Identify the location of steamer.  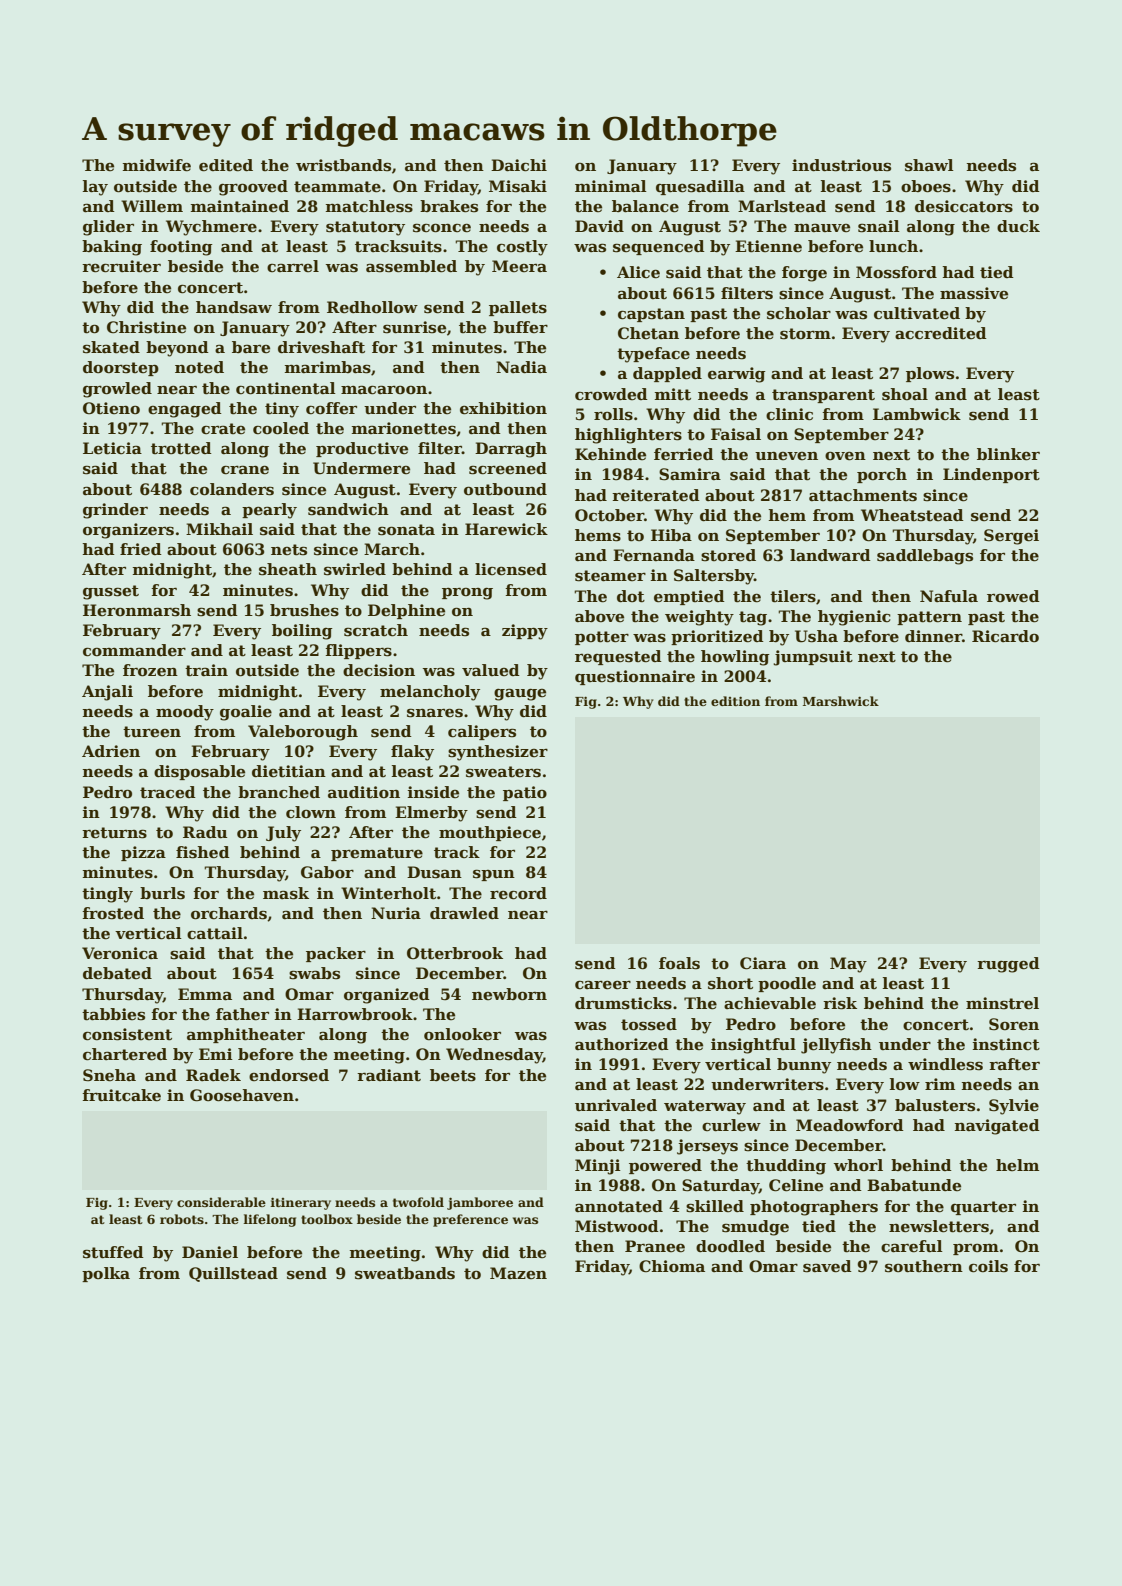
(610, 576).
